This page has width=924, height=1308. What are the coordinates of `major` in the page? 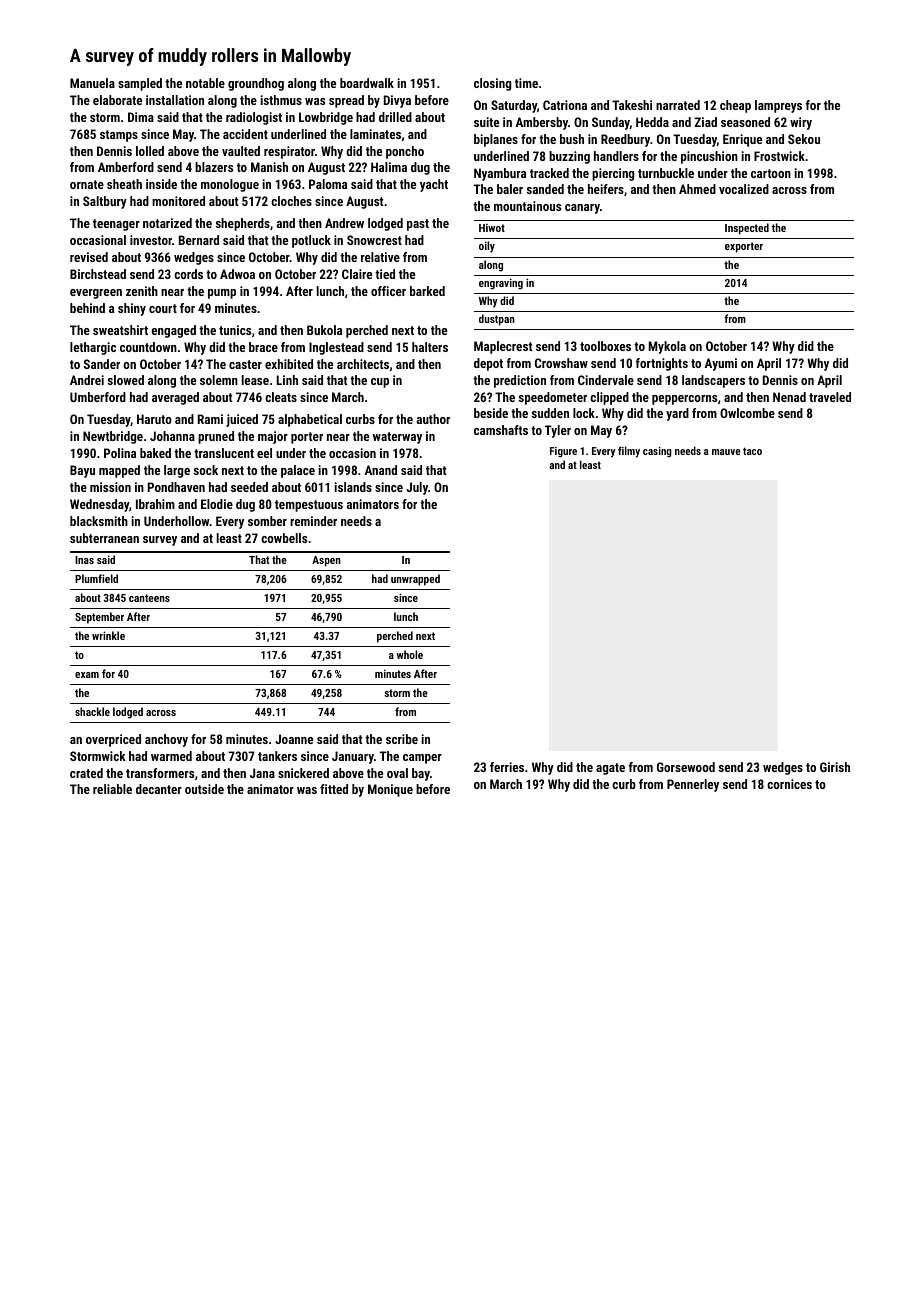 It's located at (273, 437).
